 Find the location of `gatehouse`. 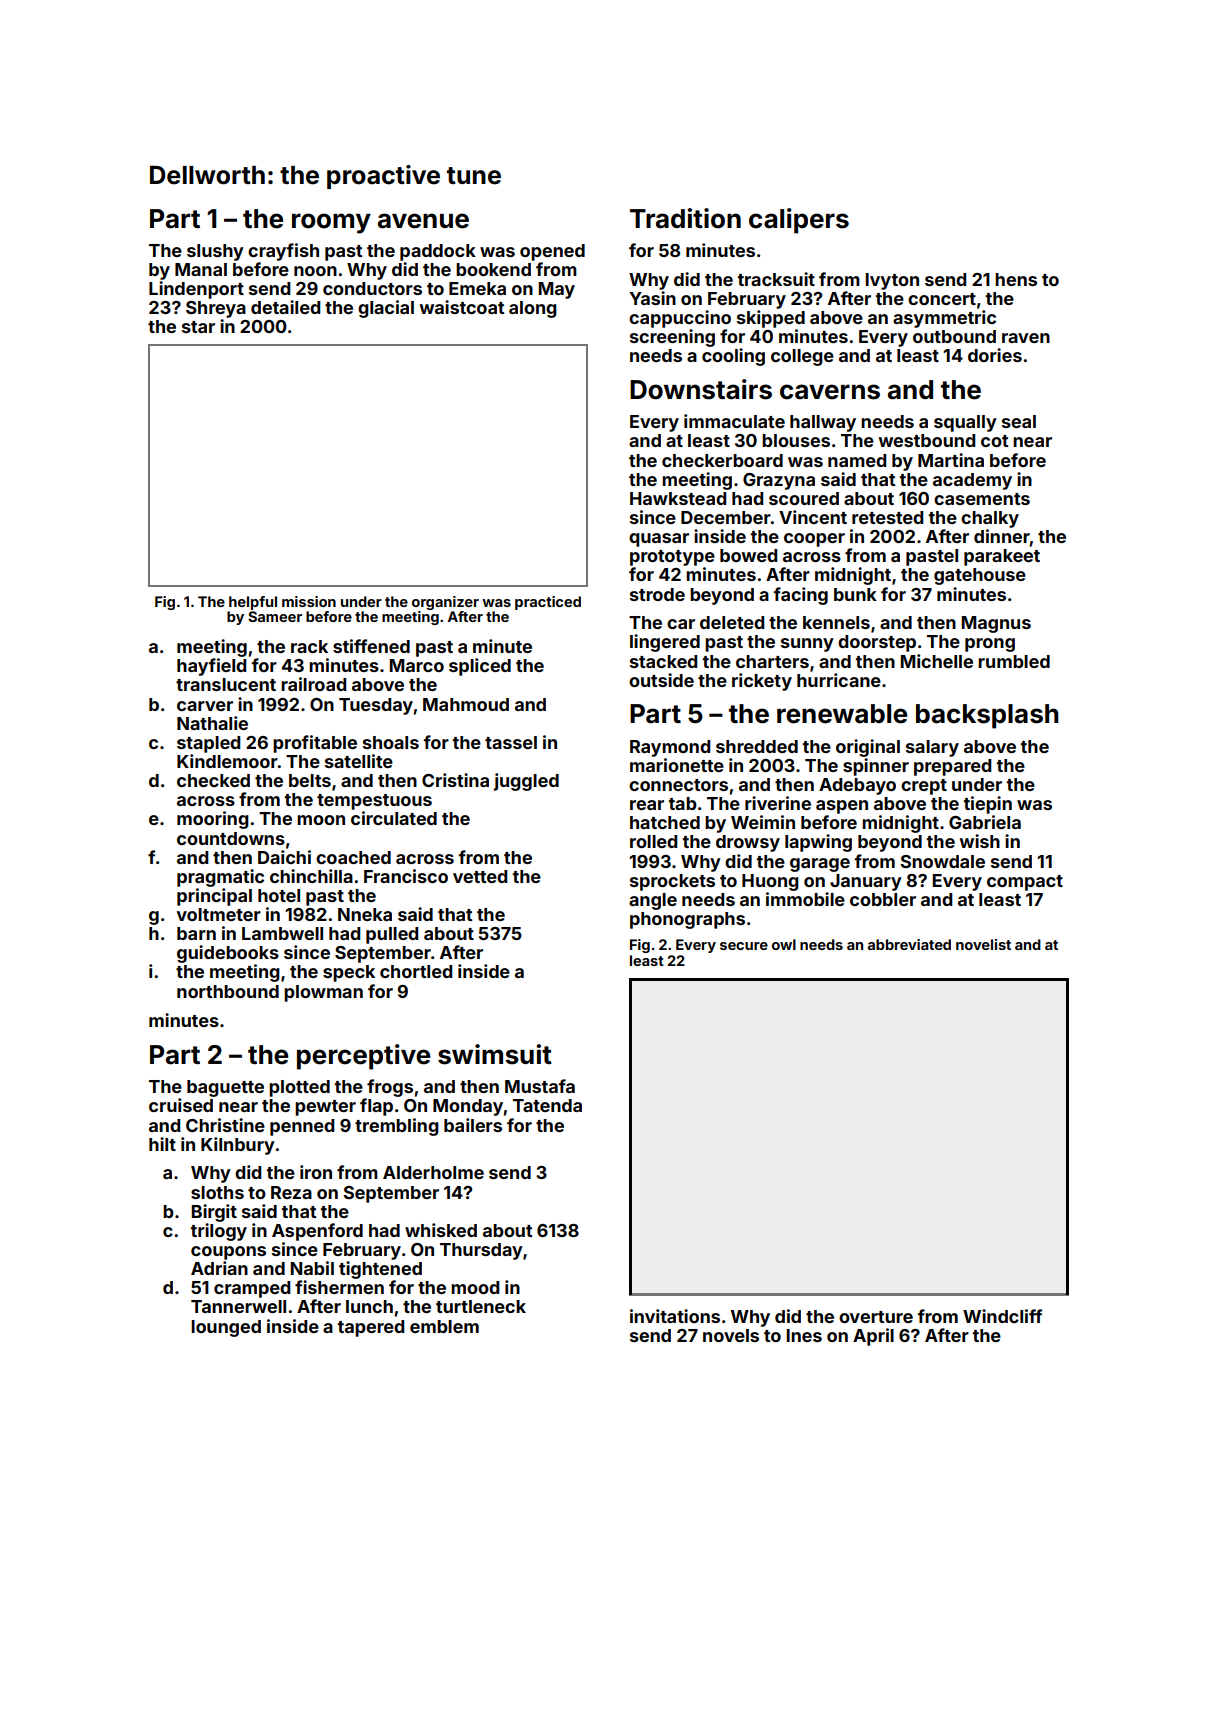

gatehouse is located at coordinates (980, 576).
